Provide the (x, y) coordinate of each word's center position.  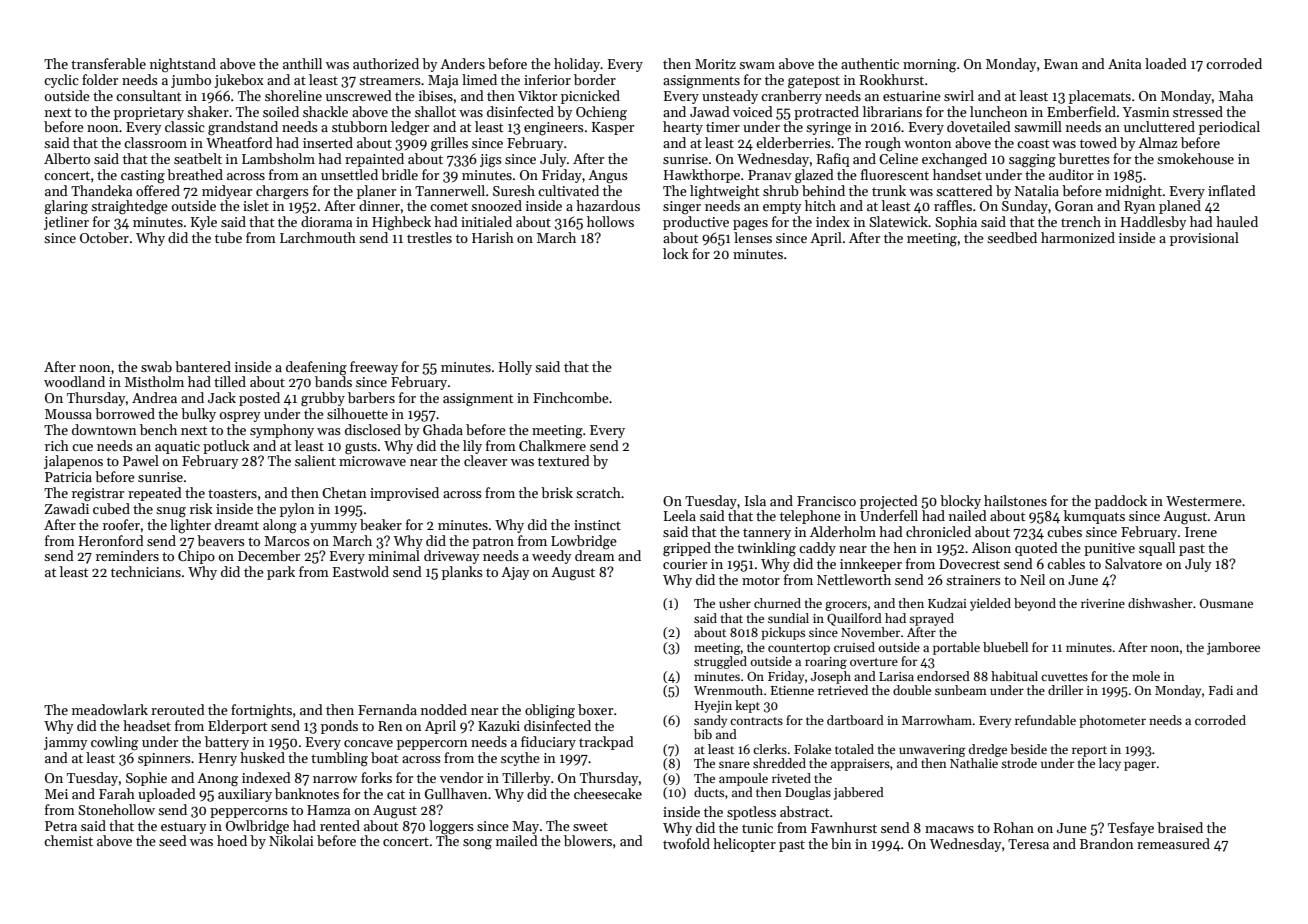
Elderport (237, 727)
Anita (1124, 64)
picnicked (590, 97)
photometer (1112, 721)
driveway (452, 557)
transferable (108, 63)
